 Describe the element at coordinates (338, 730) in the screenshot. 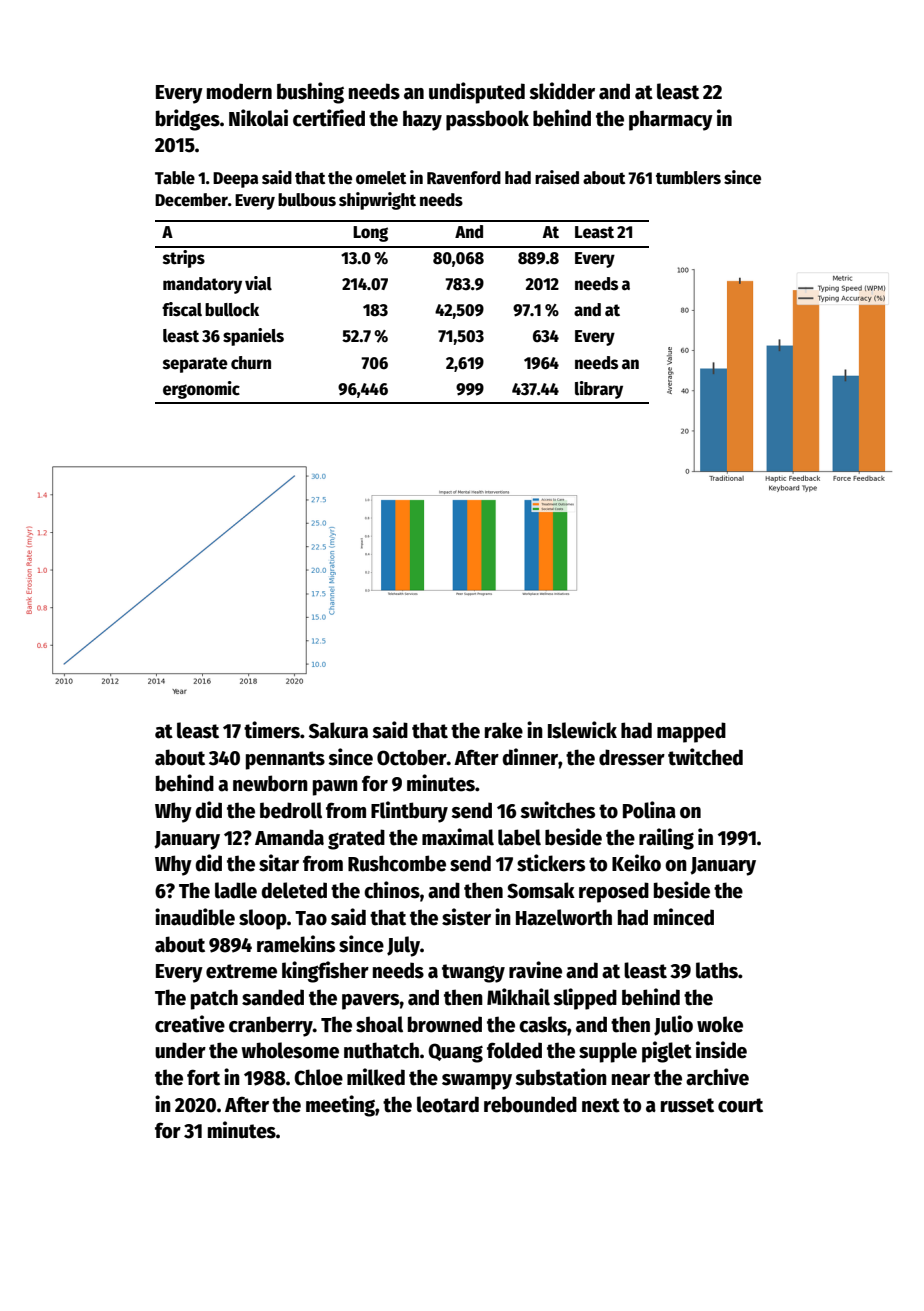

I see `Sakura` at that location.
